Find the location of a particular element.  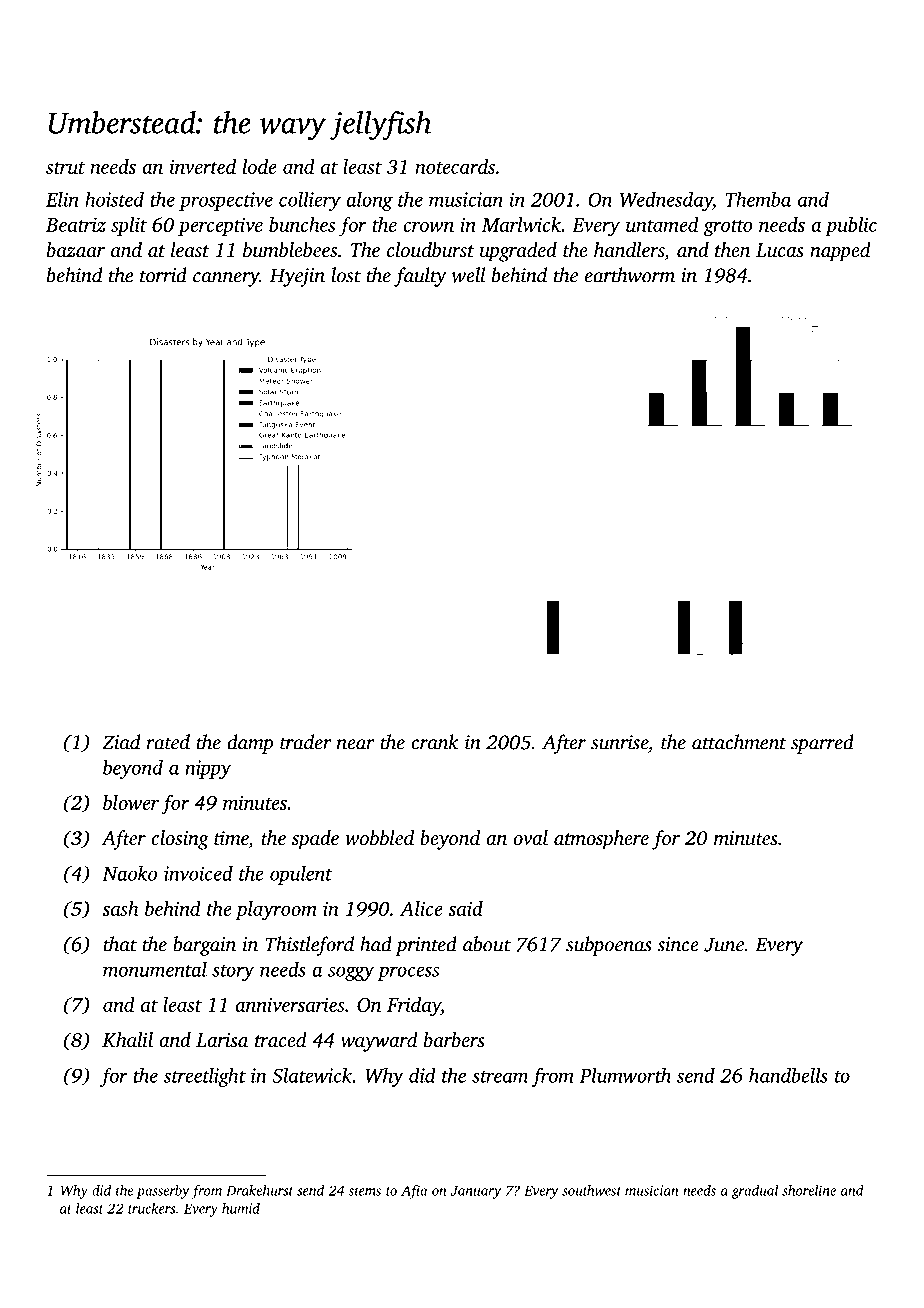

crank is located at coordinates (435, 742).
